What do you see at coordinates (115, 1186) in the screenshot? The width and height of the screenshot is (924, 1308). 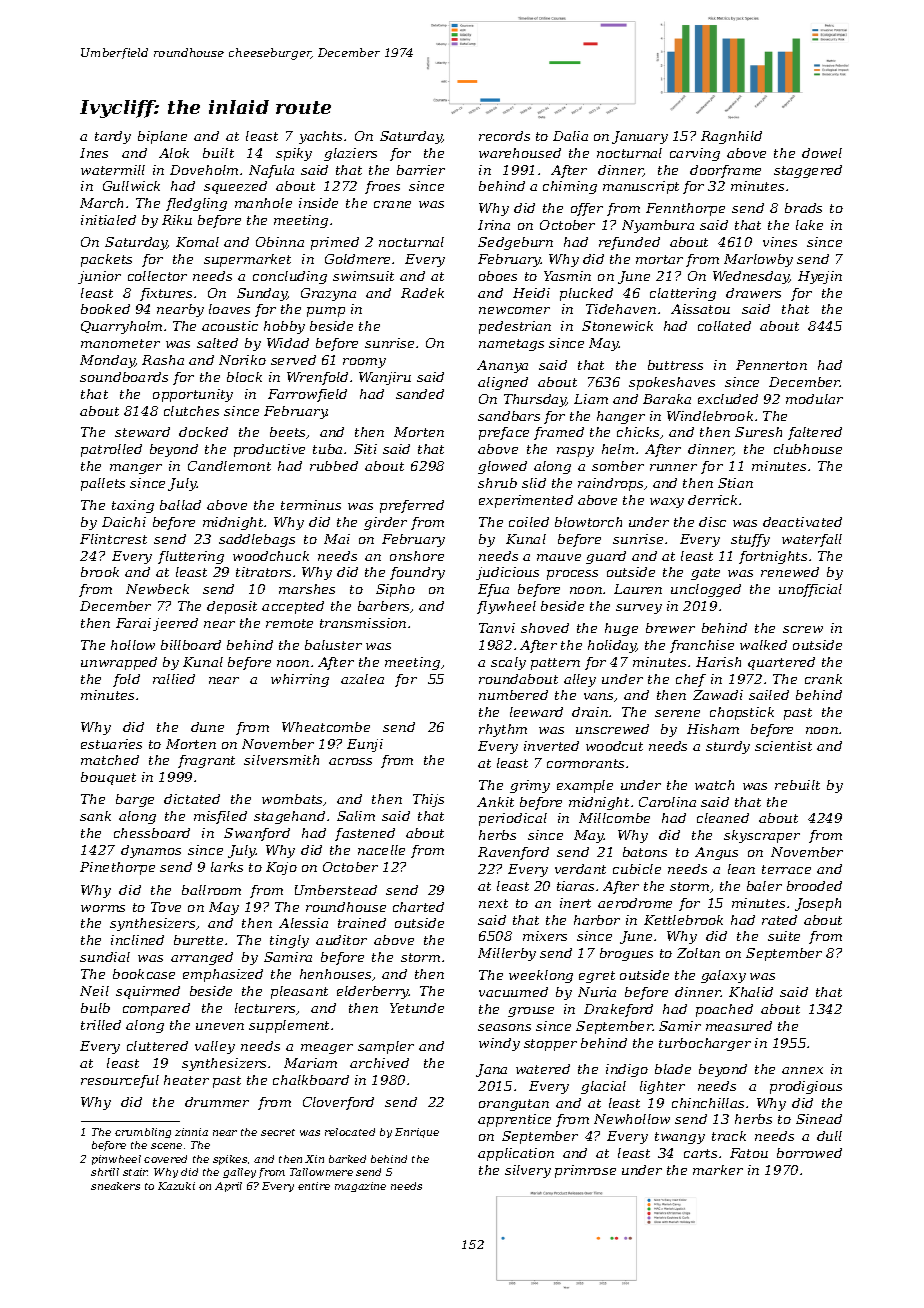 I see `sneakers` at bounding box center [115, 1186].
